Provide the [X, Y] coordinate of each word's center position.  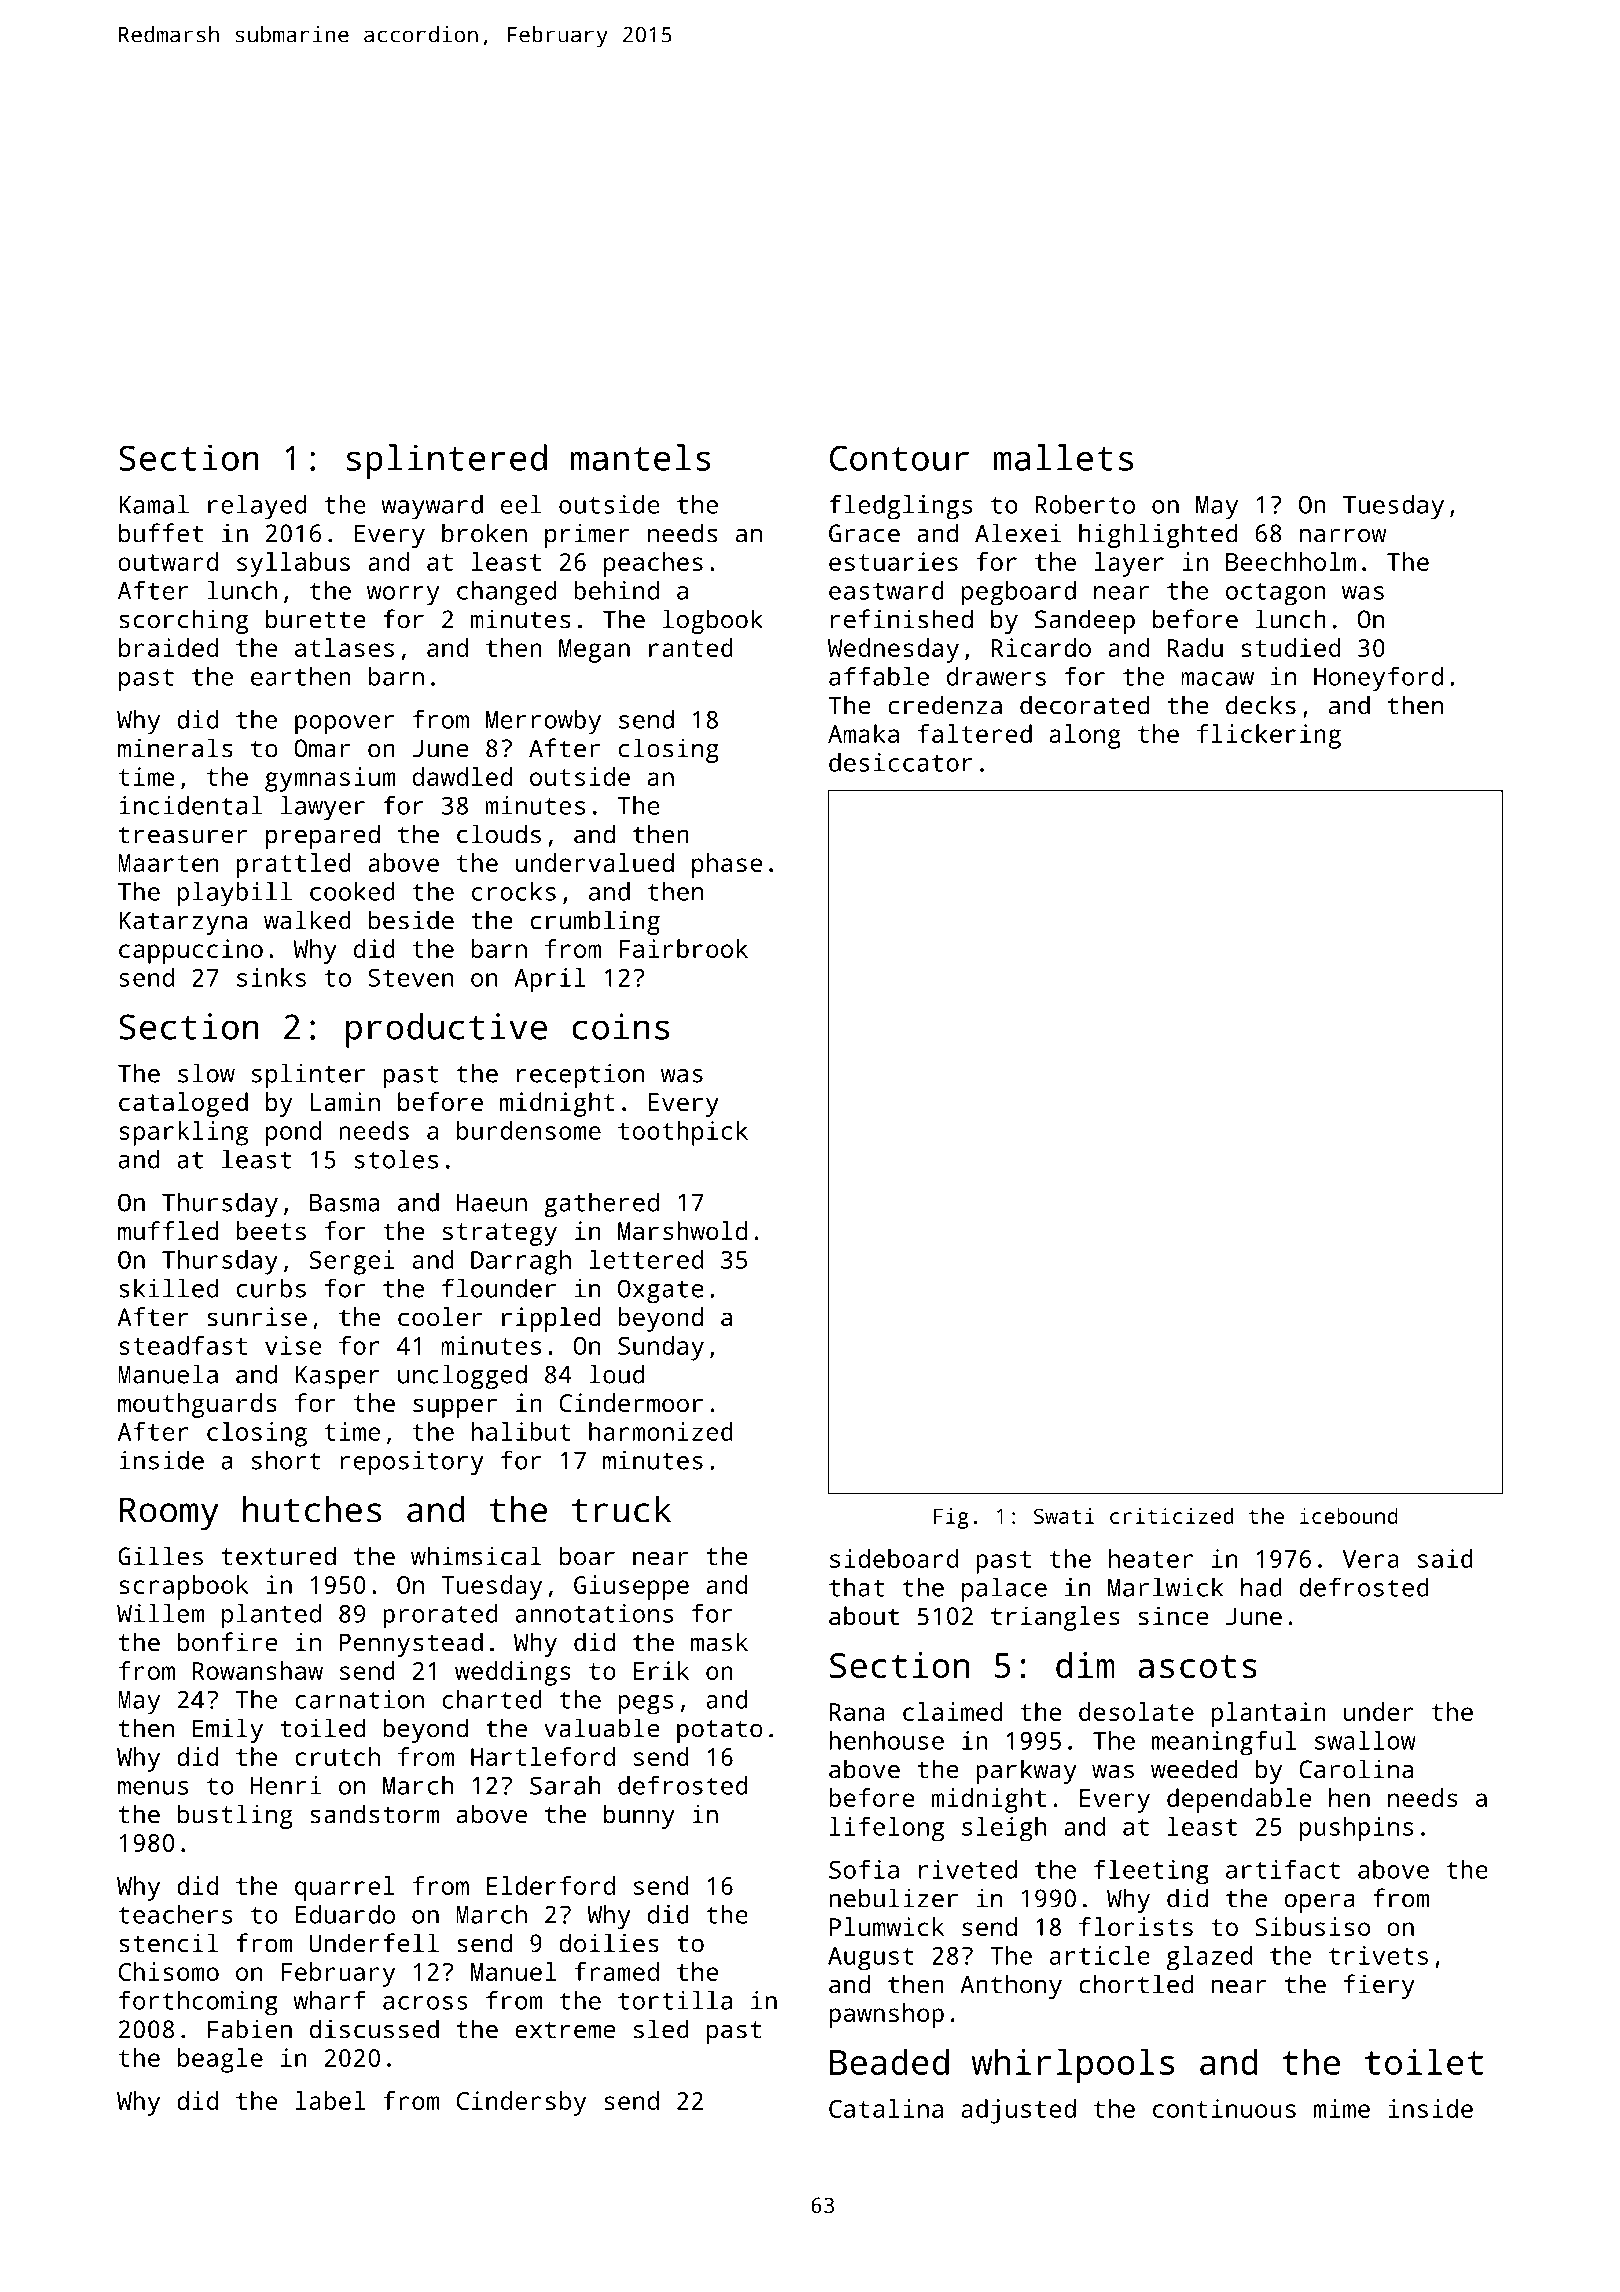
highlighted [1158, 535]
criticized [1171, 1516]
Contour [899, 458]
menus [153, 1788]
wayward [432, 507]
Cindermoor [631, 1402]
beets [271, 1230]
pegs [645, 1705]
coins [620, 1026]
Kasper [338, 1377]
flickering [1269, 736]
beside [411, 920]
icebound [1349, 1516]
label [330, 2100]
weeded [1194, 1769]
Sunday [661, 1348]
